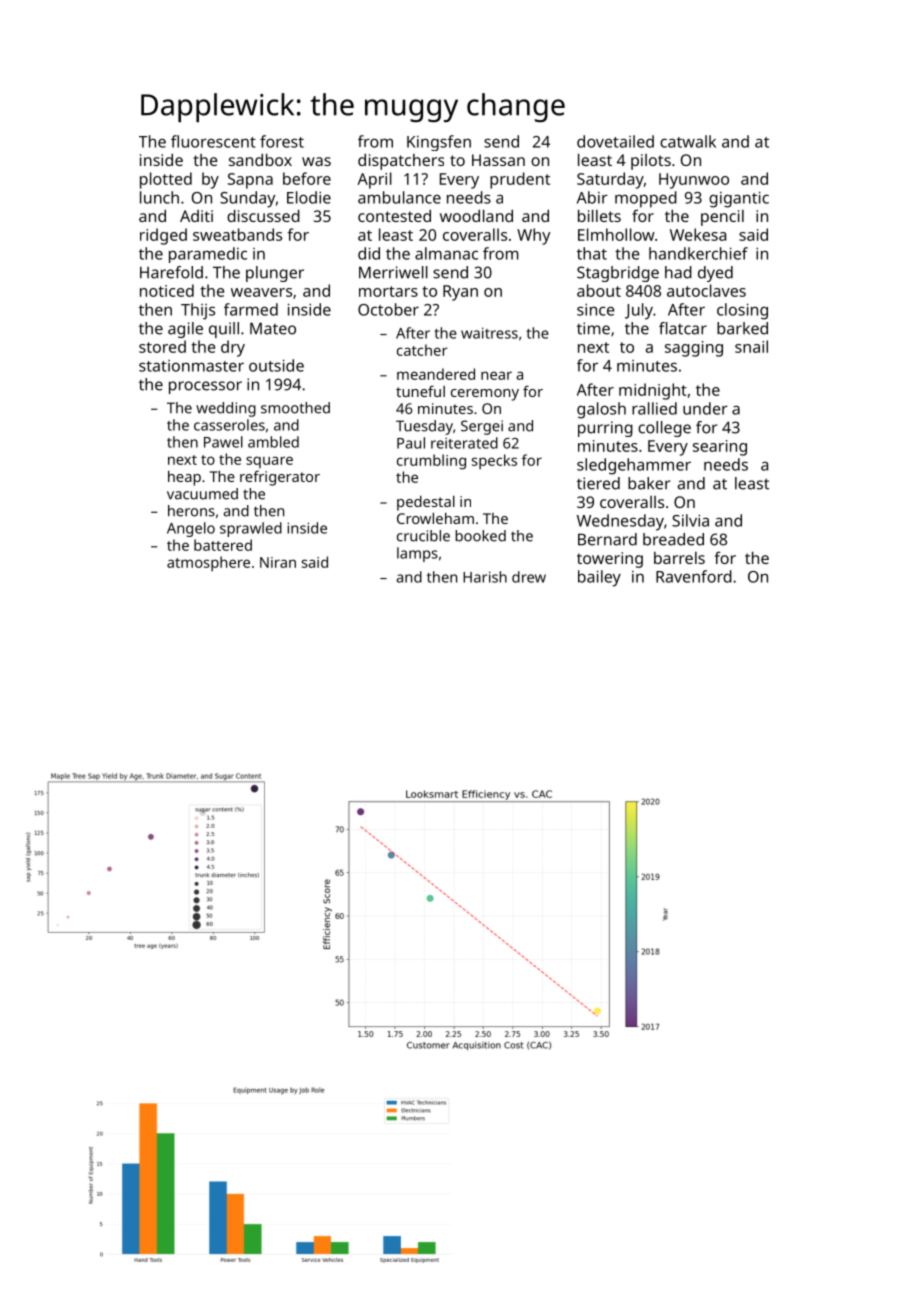 The image size is (908, 1316). What do you see at coordinates (411, 443) in the image?
I see `Paul` at bounding box center [411, 443].
